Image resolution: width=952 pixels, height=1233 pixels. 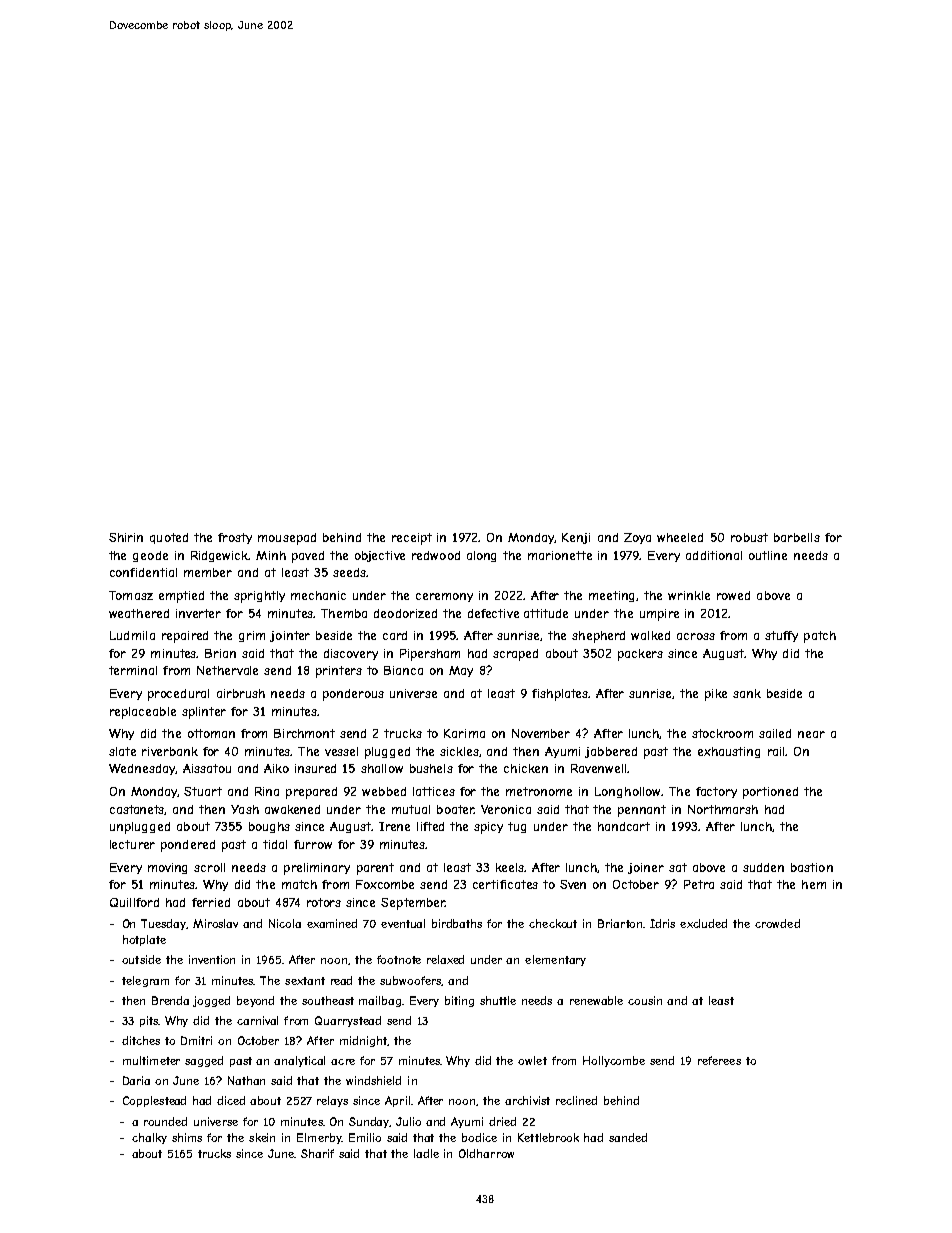 I want to click on carnival, so click(x=257, y=1020).
